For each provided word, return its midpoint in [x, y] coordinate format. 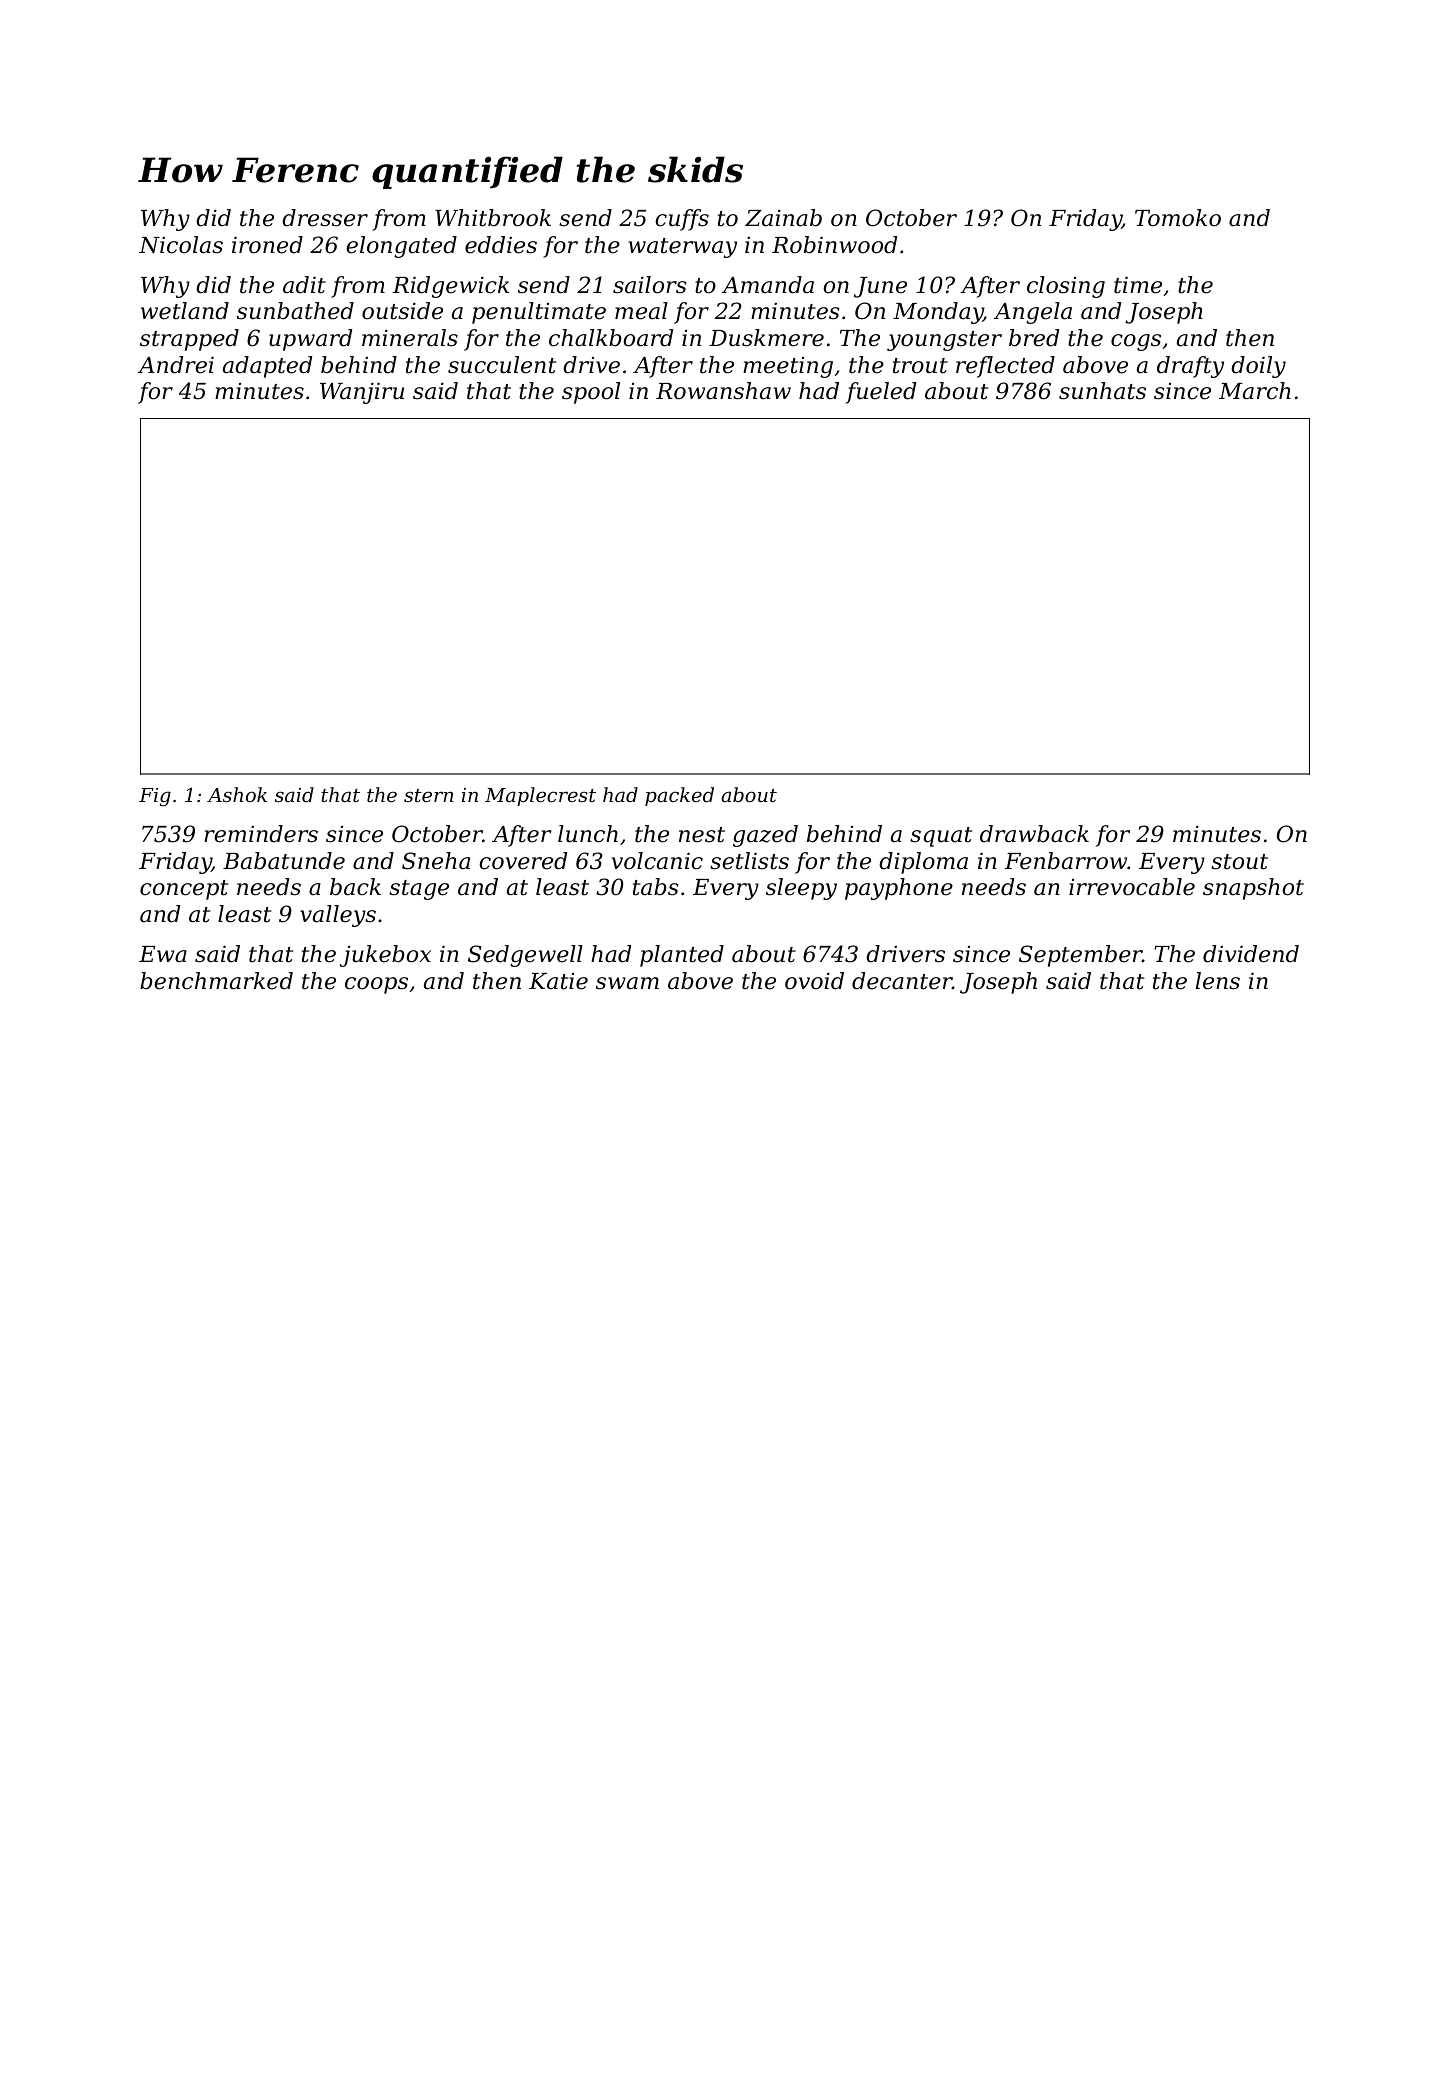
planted [682, 956]
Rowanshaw [723, 391]
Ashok [237, 794]
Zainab [783, 218]
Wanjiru [362, 393]
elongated [401, 247]
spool [591, 393]
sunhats [1102, 391]
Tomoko [1178, 218]
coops [376, 985]
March [1255, 391]
